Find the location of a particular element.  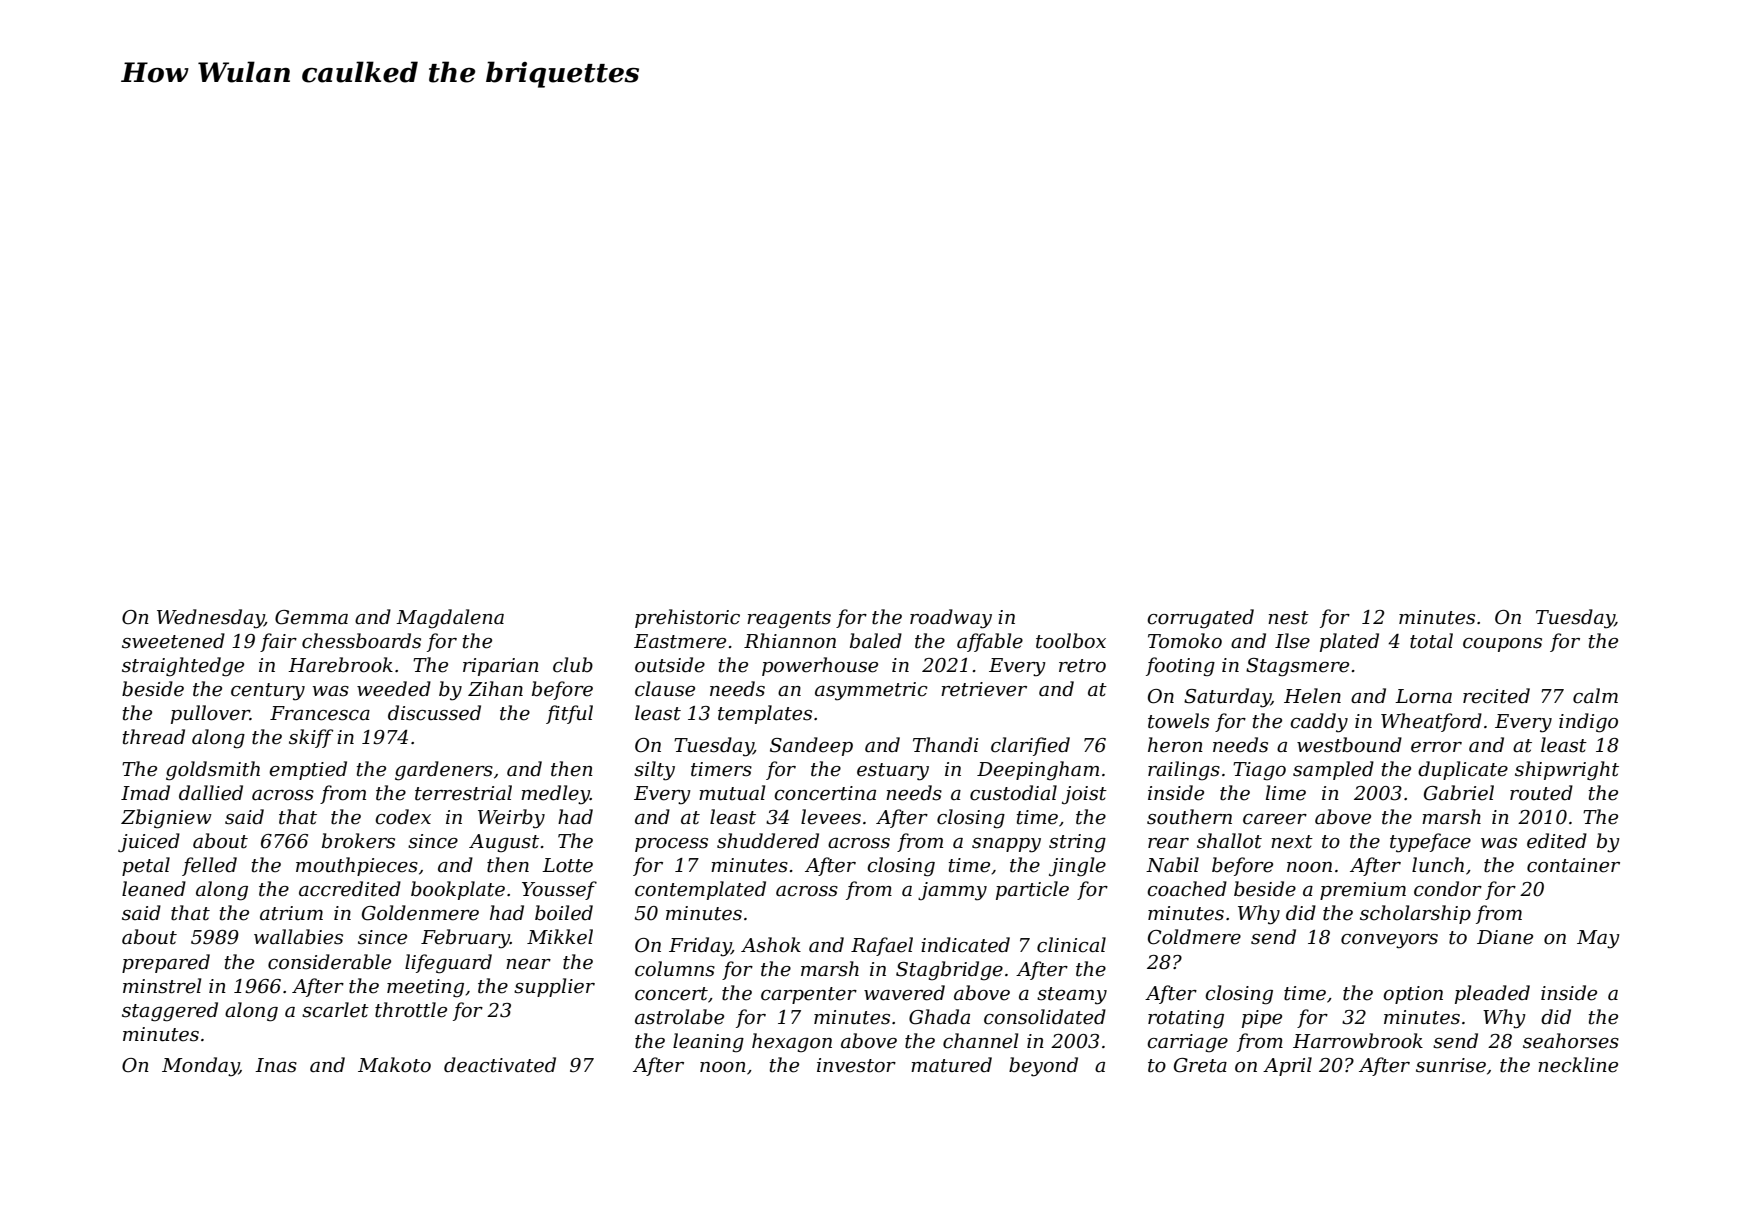

powerhouse is located at coordinates (820, 666).
